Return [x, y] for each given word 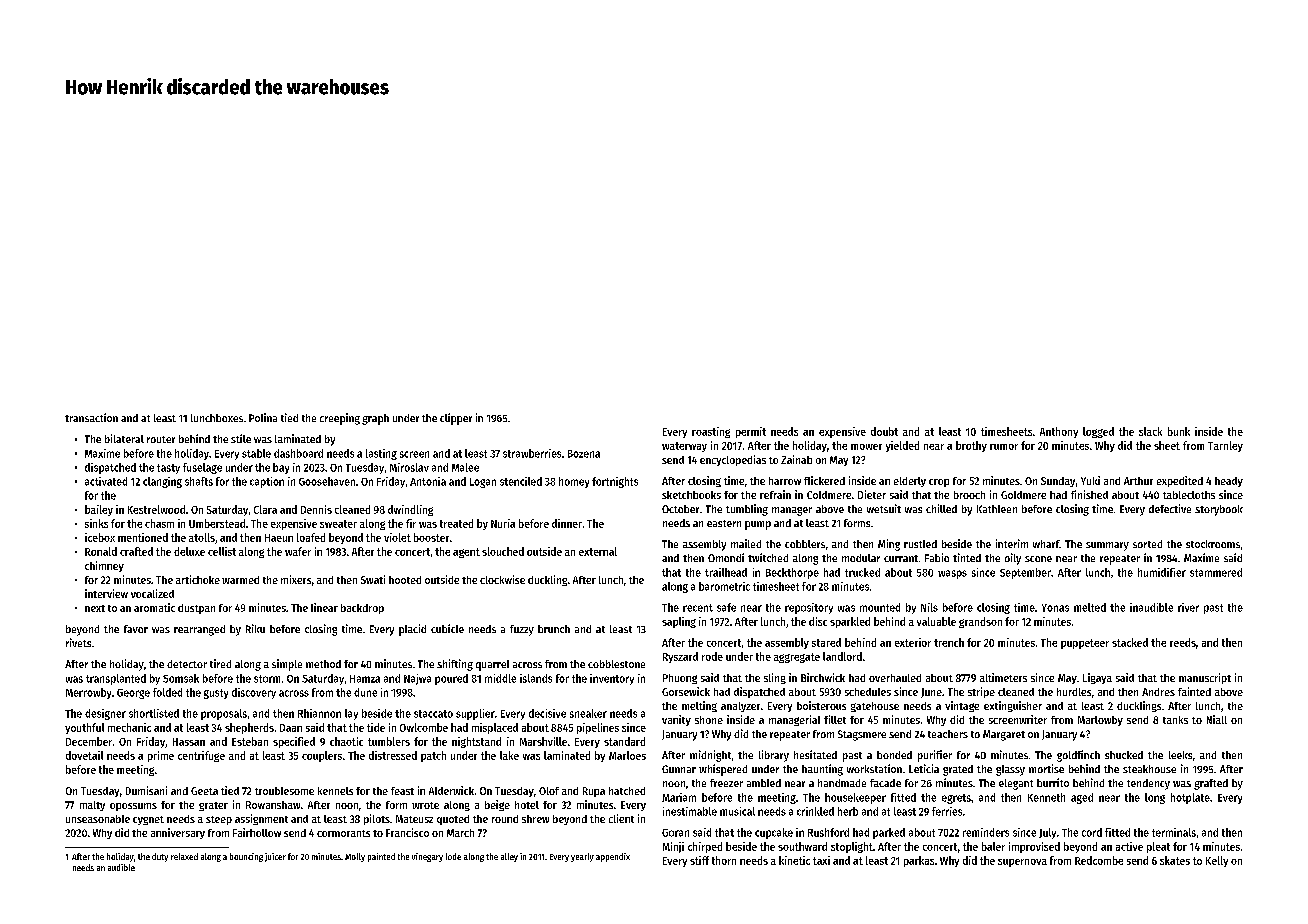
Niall [1217, 719]
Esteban [250, 741]
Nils [929, 607]
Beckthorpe [792, 573]
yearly [582, 857]
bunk [1179, 431]
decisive [547, 713]
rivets [78, 642]
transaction [91, 417]
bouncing [246, 857]
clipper [456, 419]
